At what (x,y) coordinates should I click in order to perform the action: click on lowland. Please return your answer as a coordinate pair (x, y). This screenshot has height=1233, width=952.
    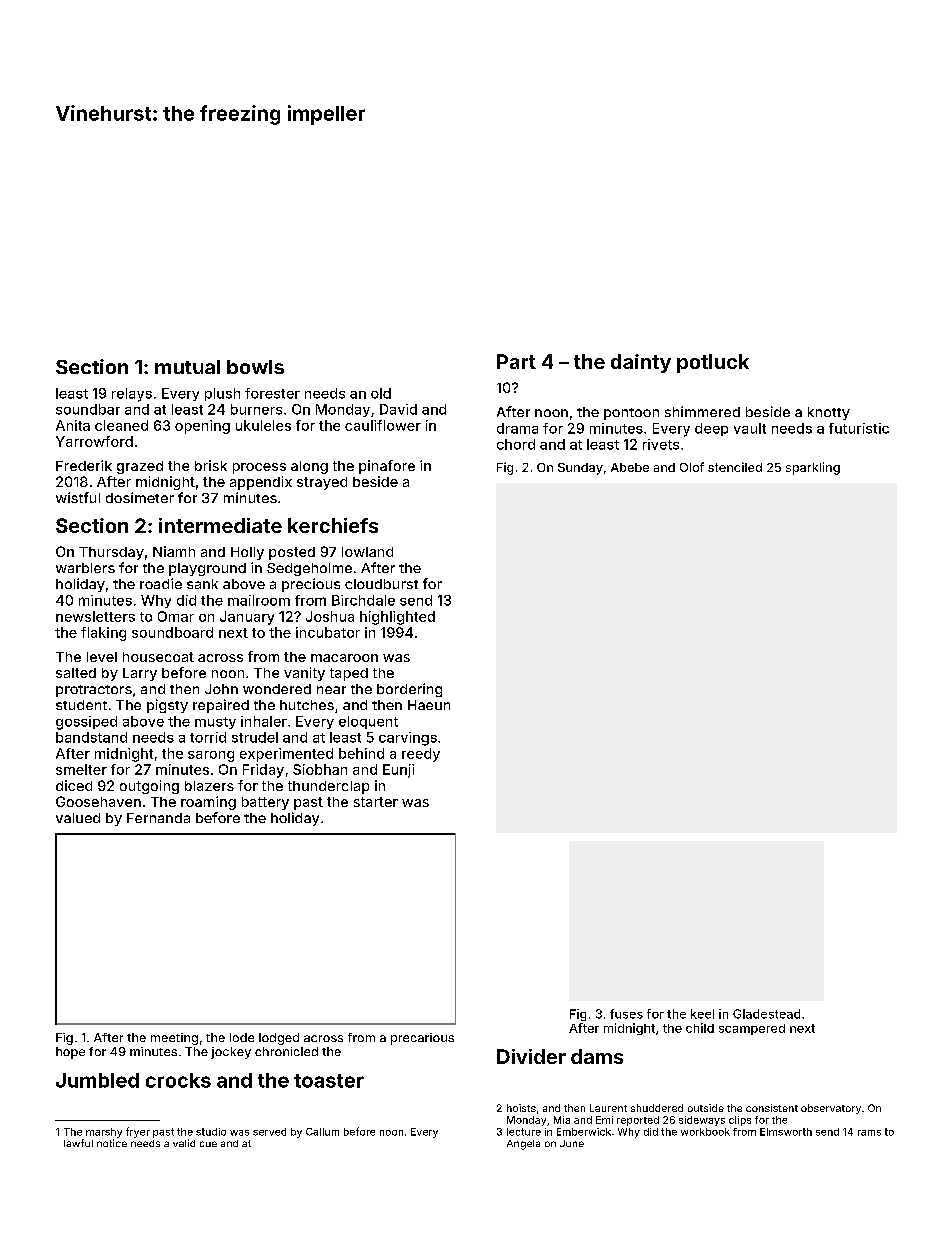
    Looking at the image, I should click on (367, 552).
